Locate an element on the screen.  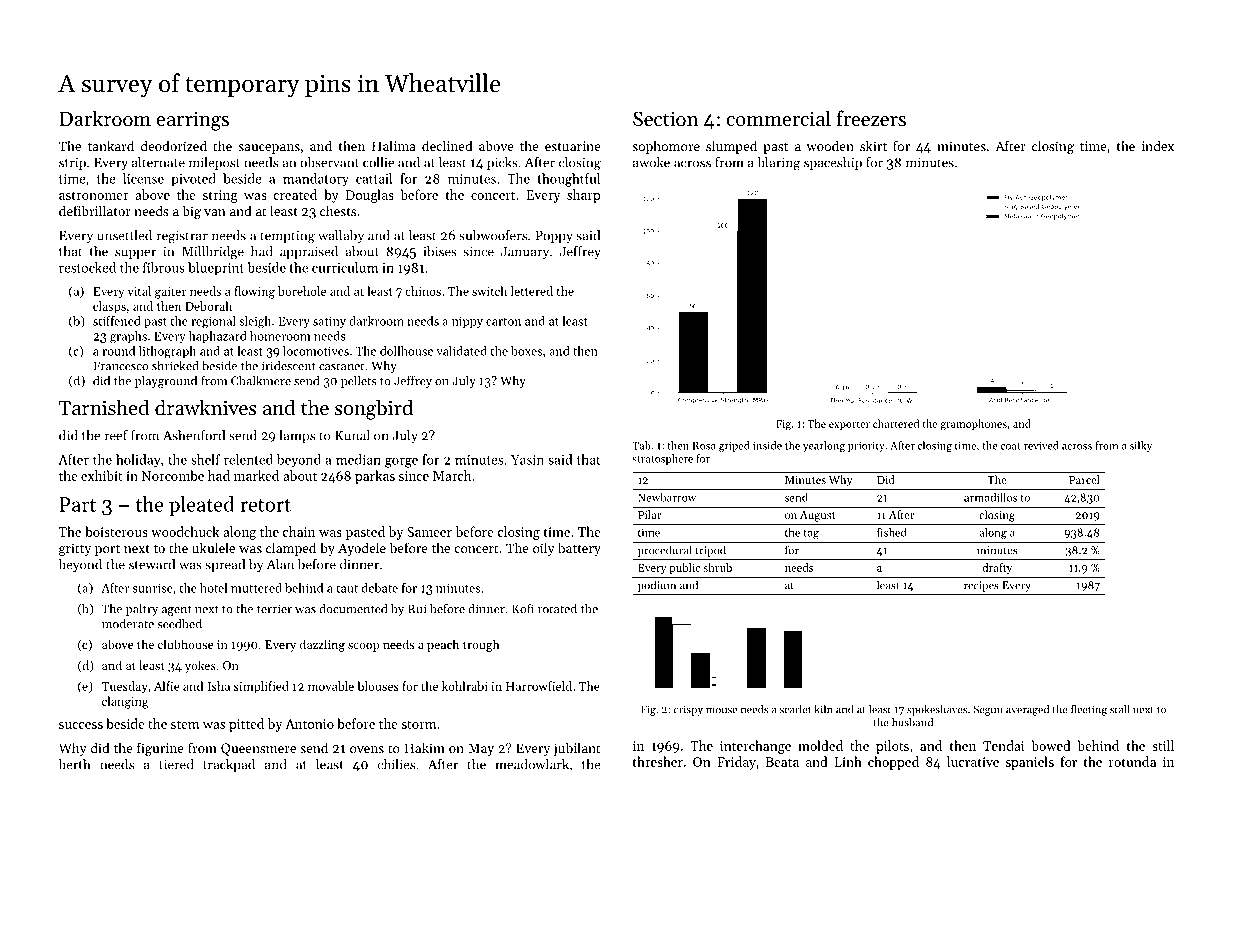
declined is located at coordinates (447, 145).
